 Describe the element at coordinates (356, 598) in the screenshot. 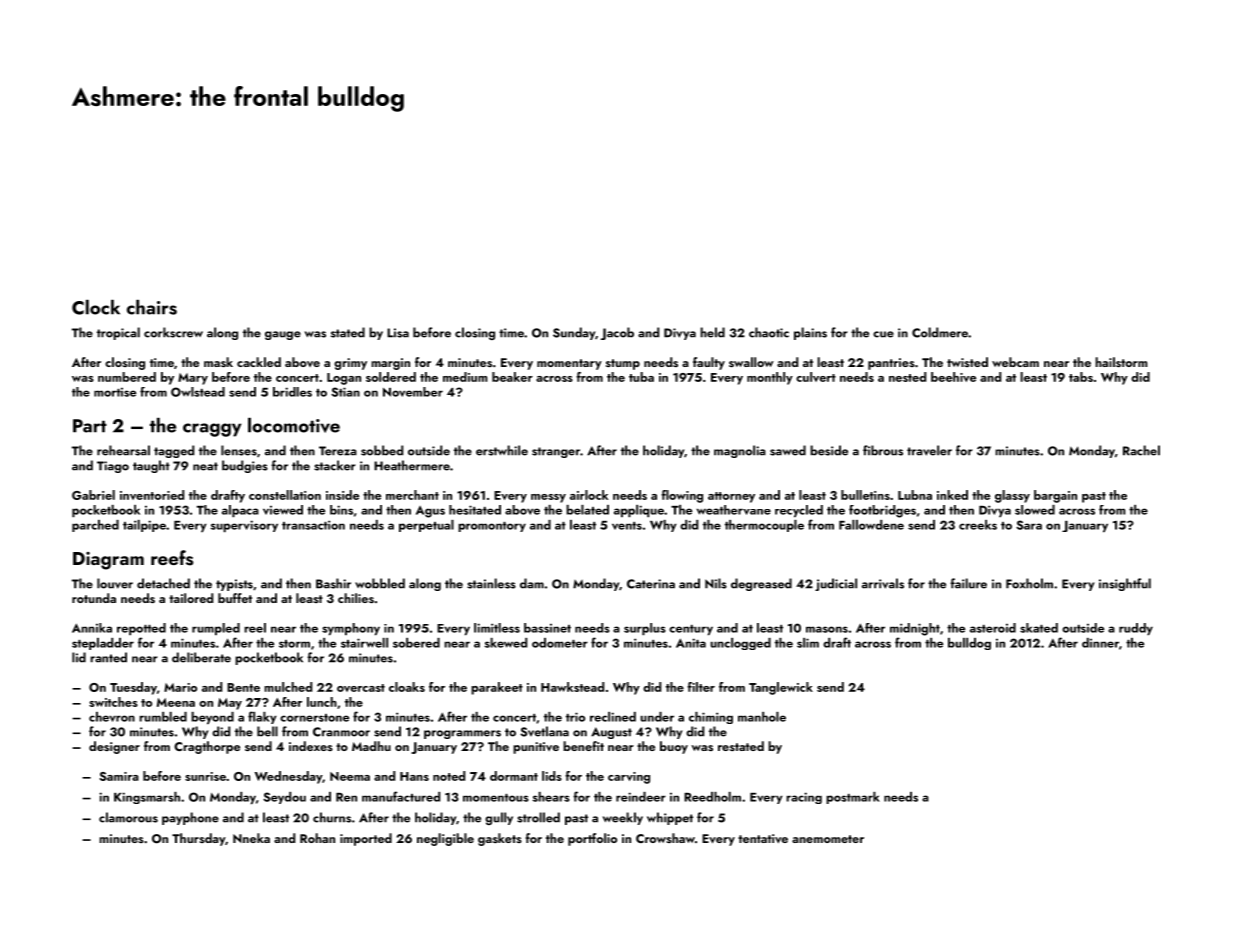

I see `chilies` at that location.
